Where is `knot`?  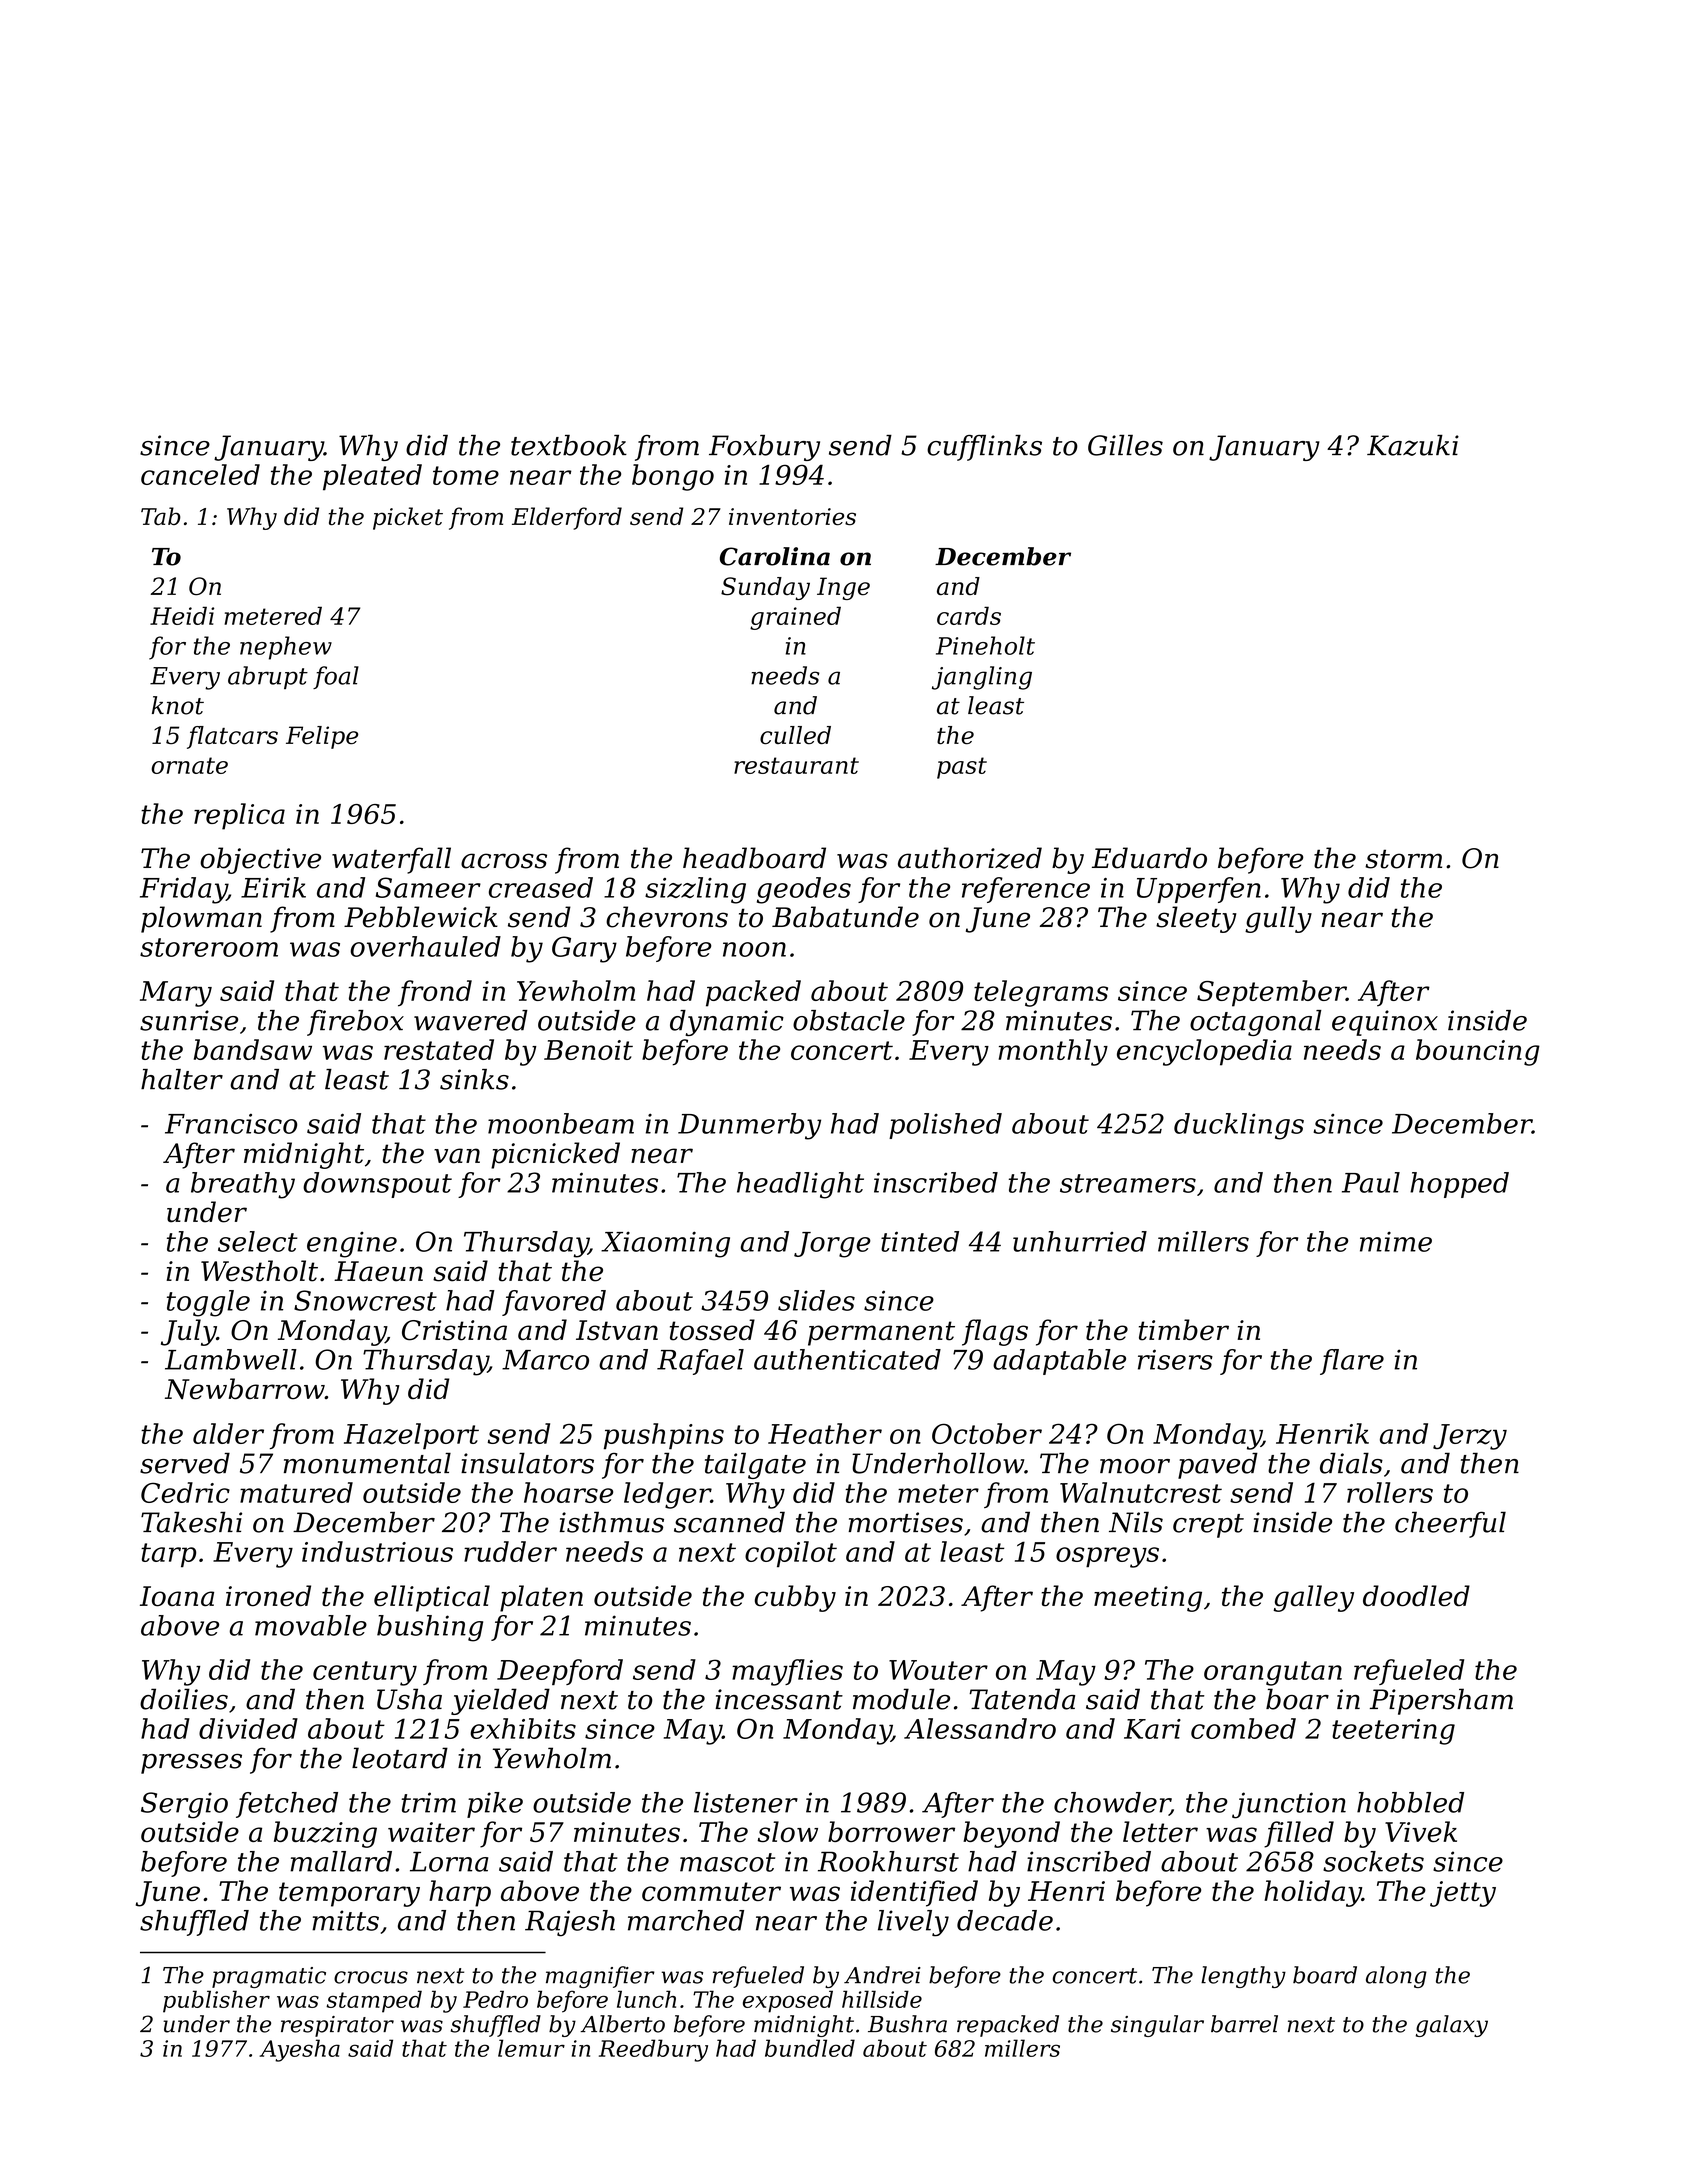 knot is located at coordinates (178, 705).
